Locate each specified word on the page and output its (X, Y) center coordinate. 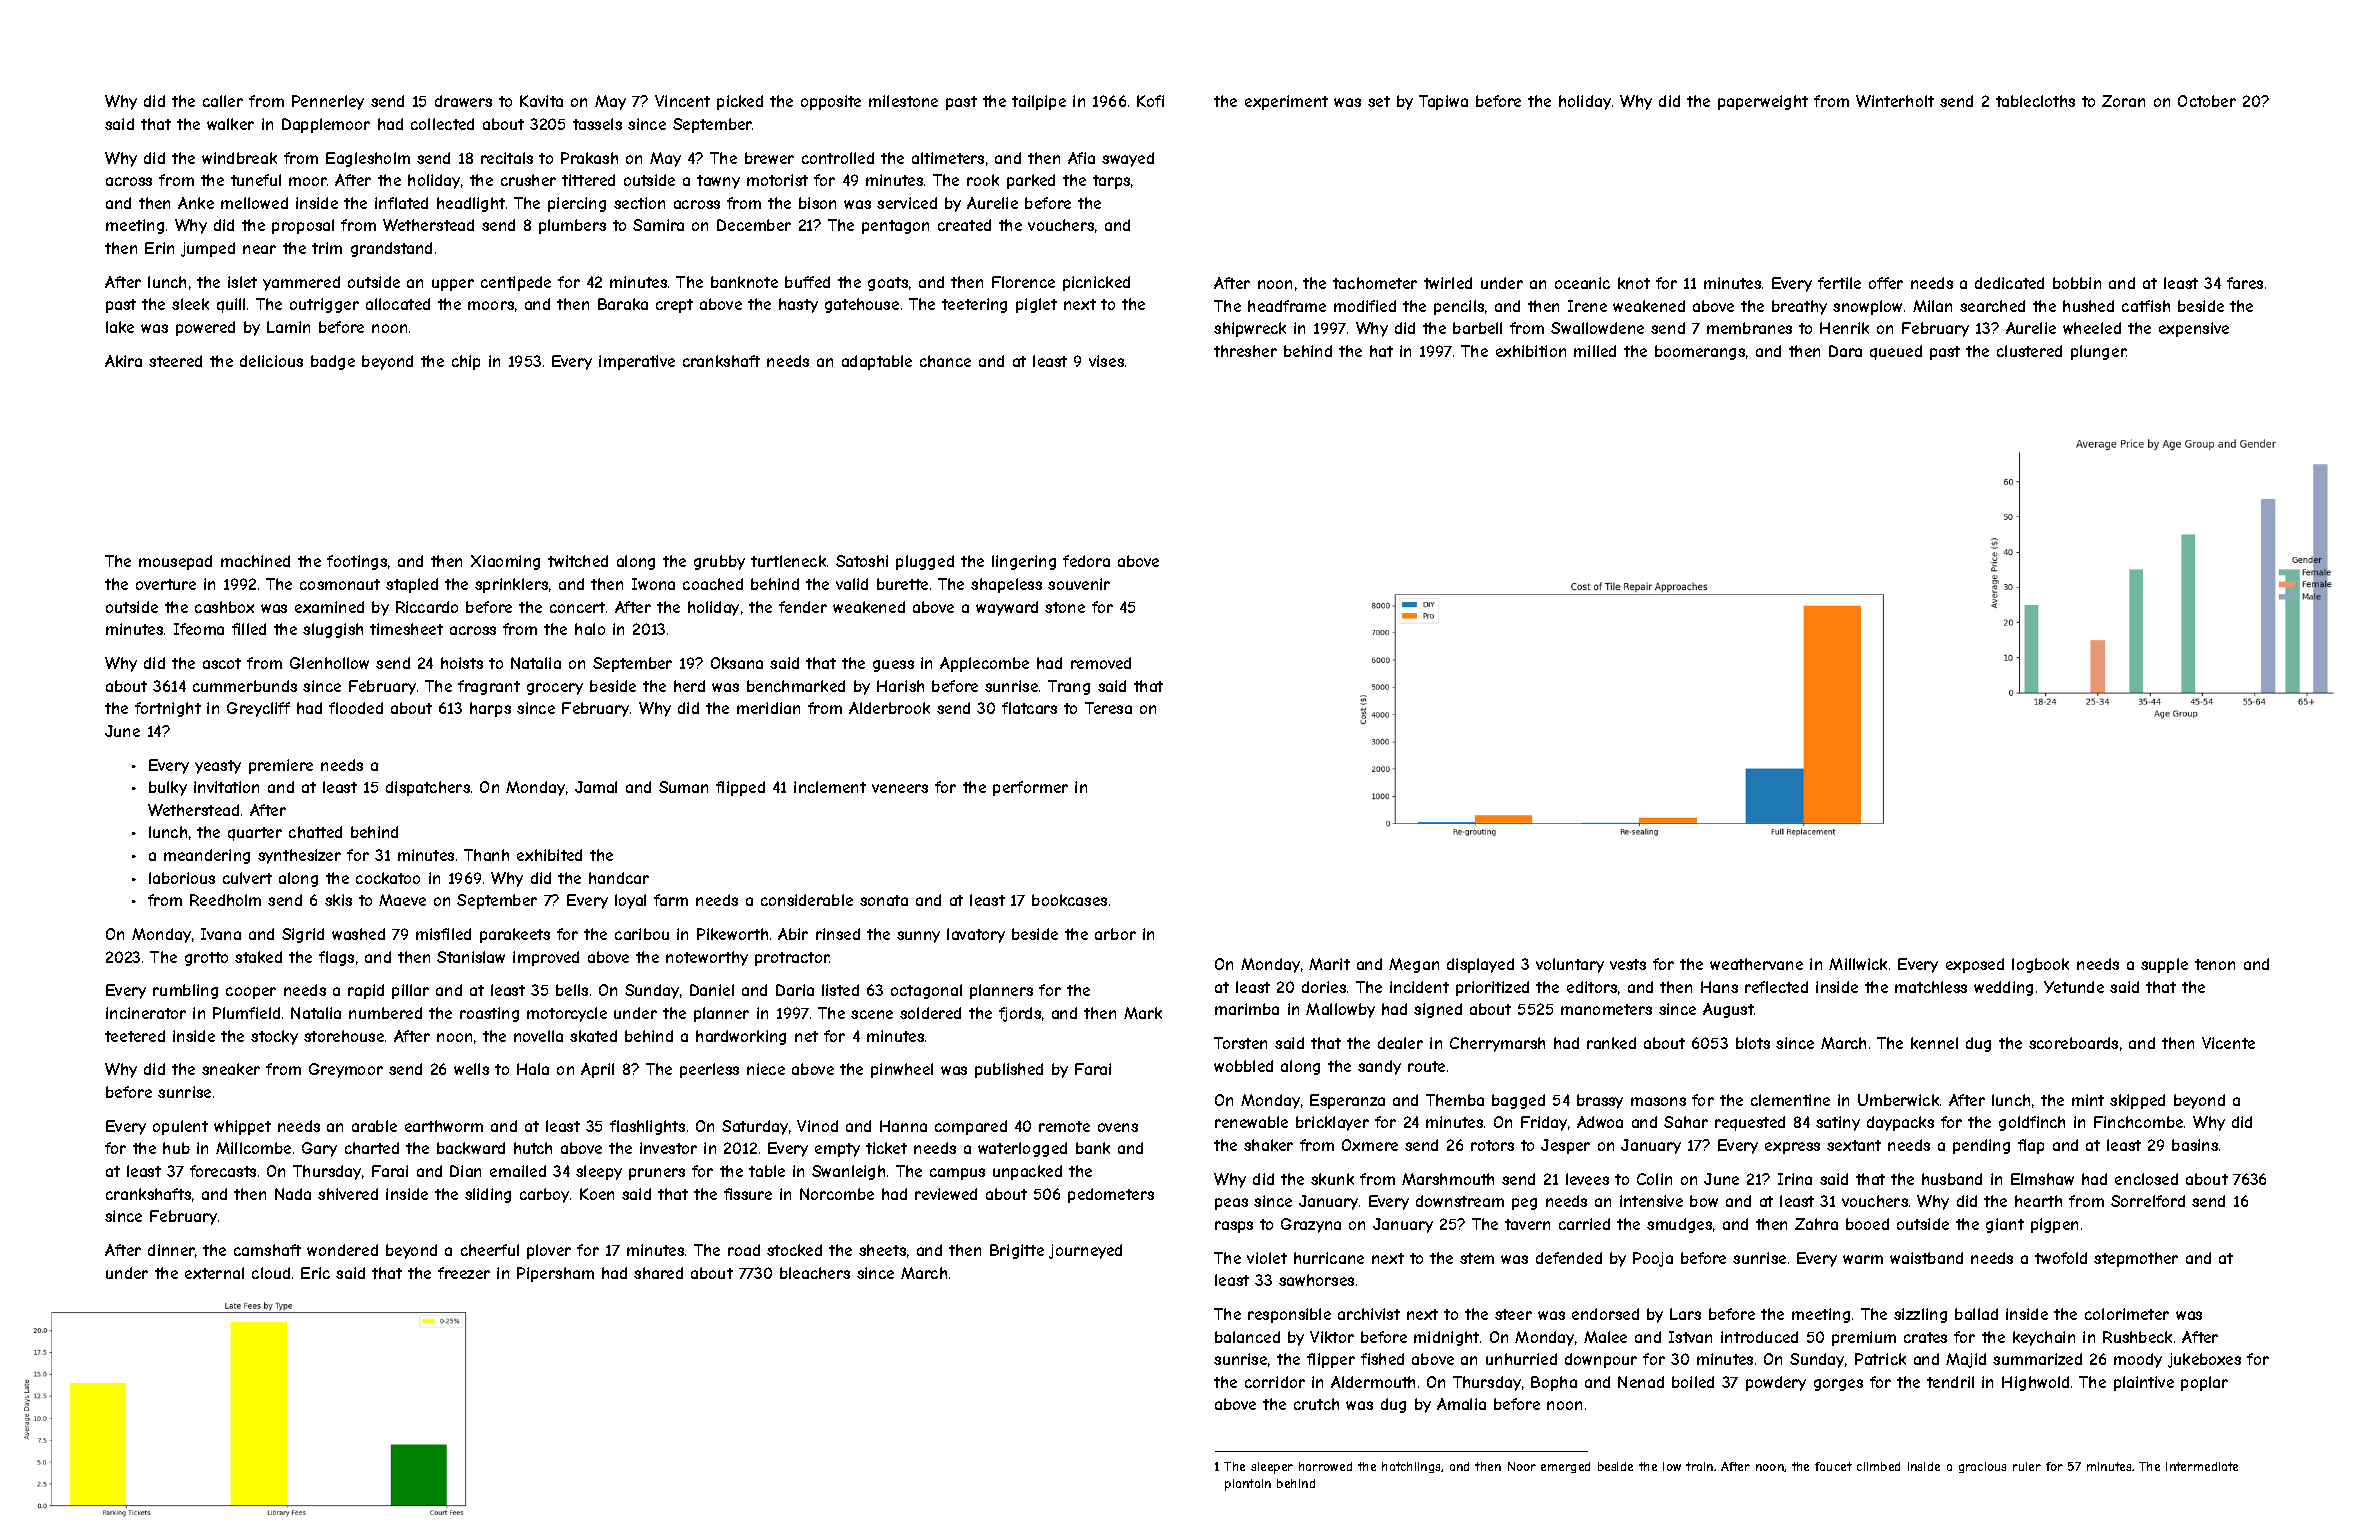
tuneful (256, 180)
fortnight (168, 709)
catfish (2146, 306)
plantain (1248, 1485)
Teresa (1108, 708)
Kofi (1150, 101)
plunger (2098, 352)
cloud (271, 1273)
